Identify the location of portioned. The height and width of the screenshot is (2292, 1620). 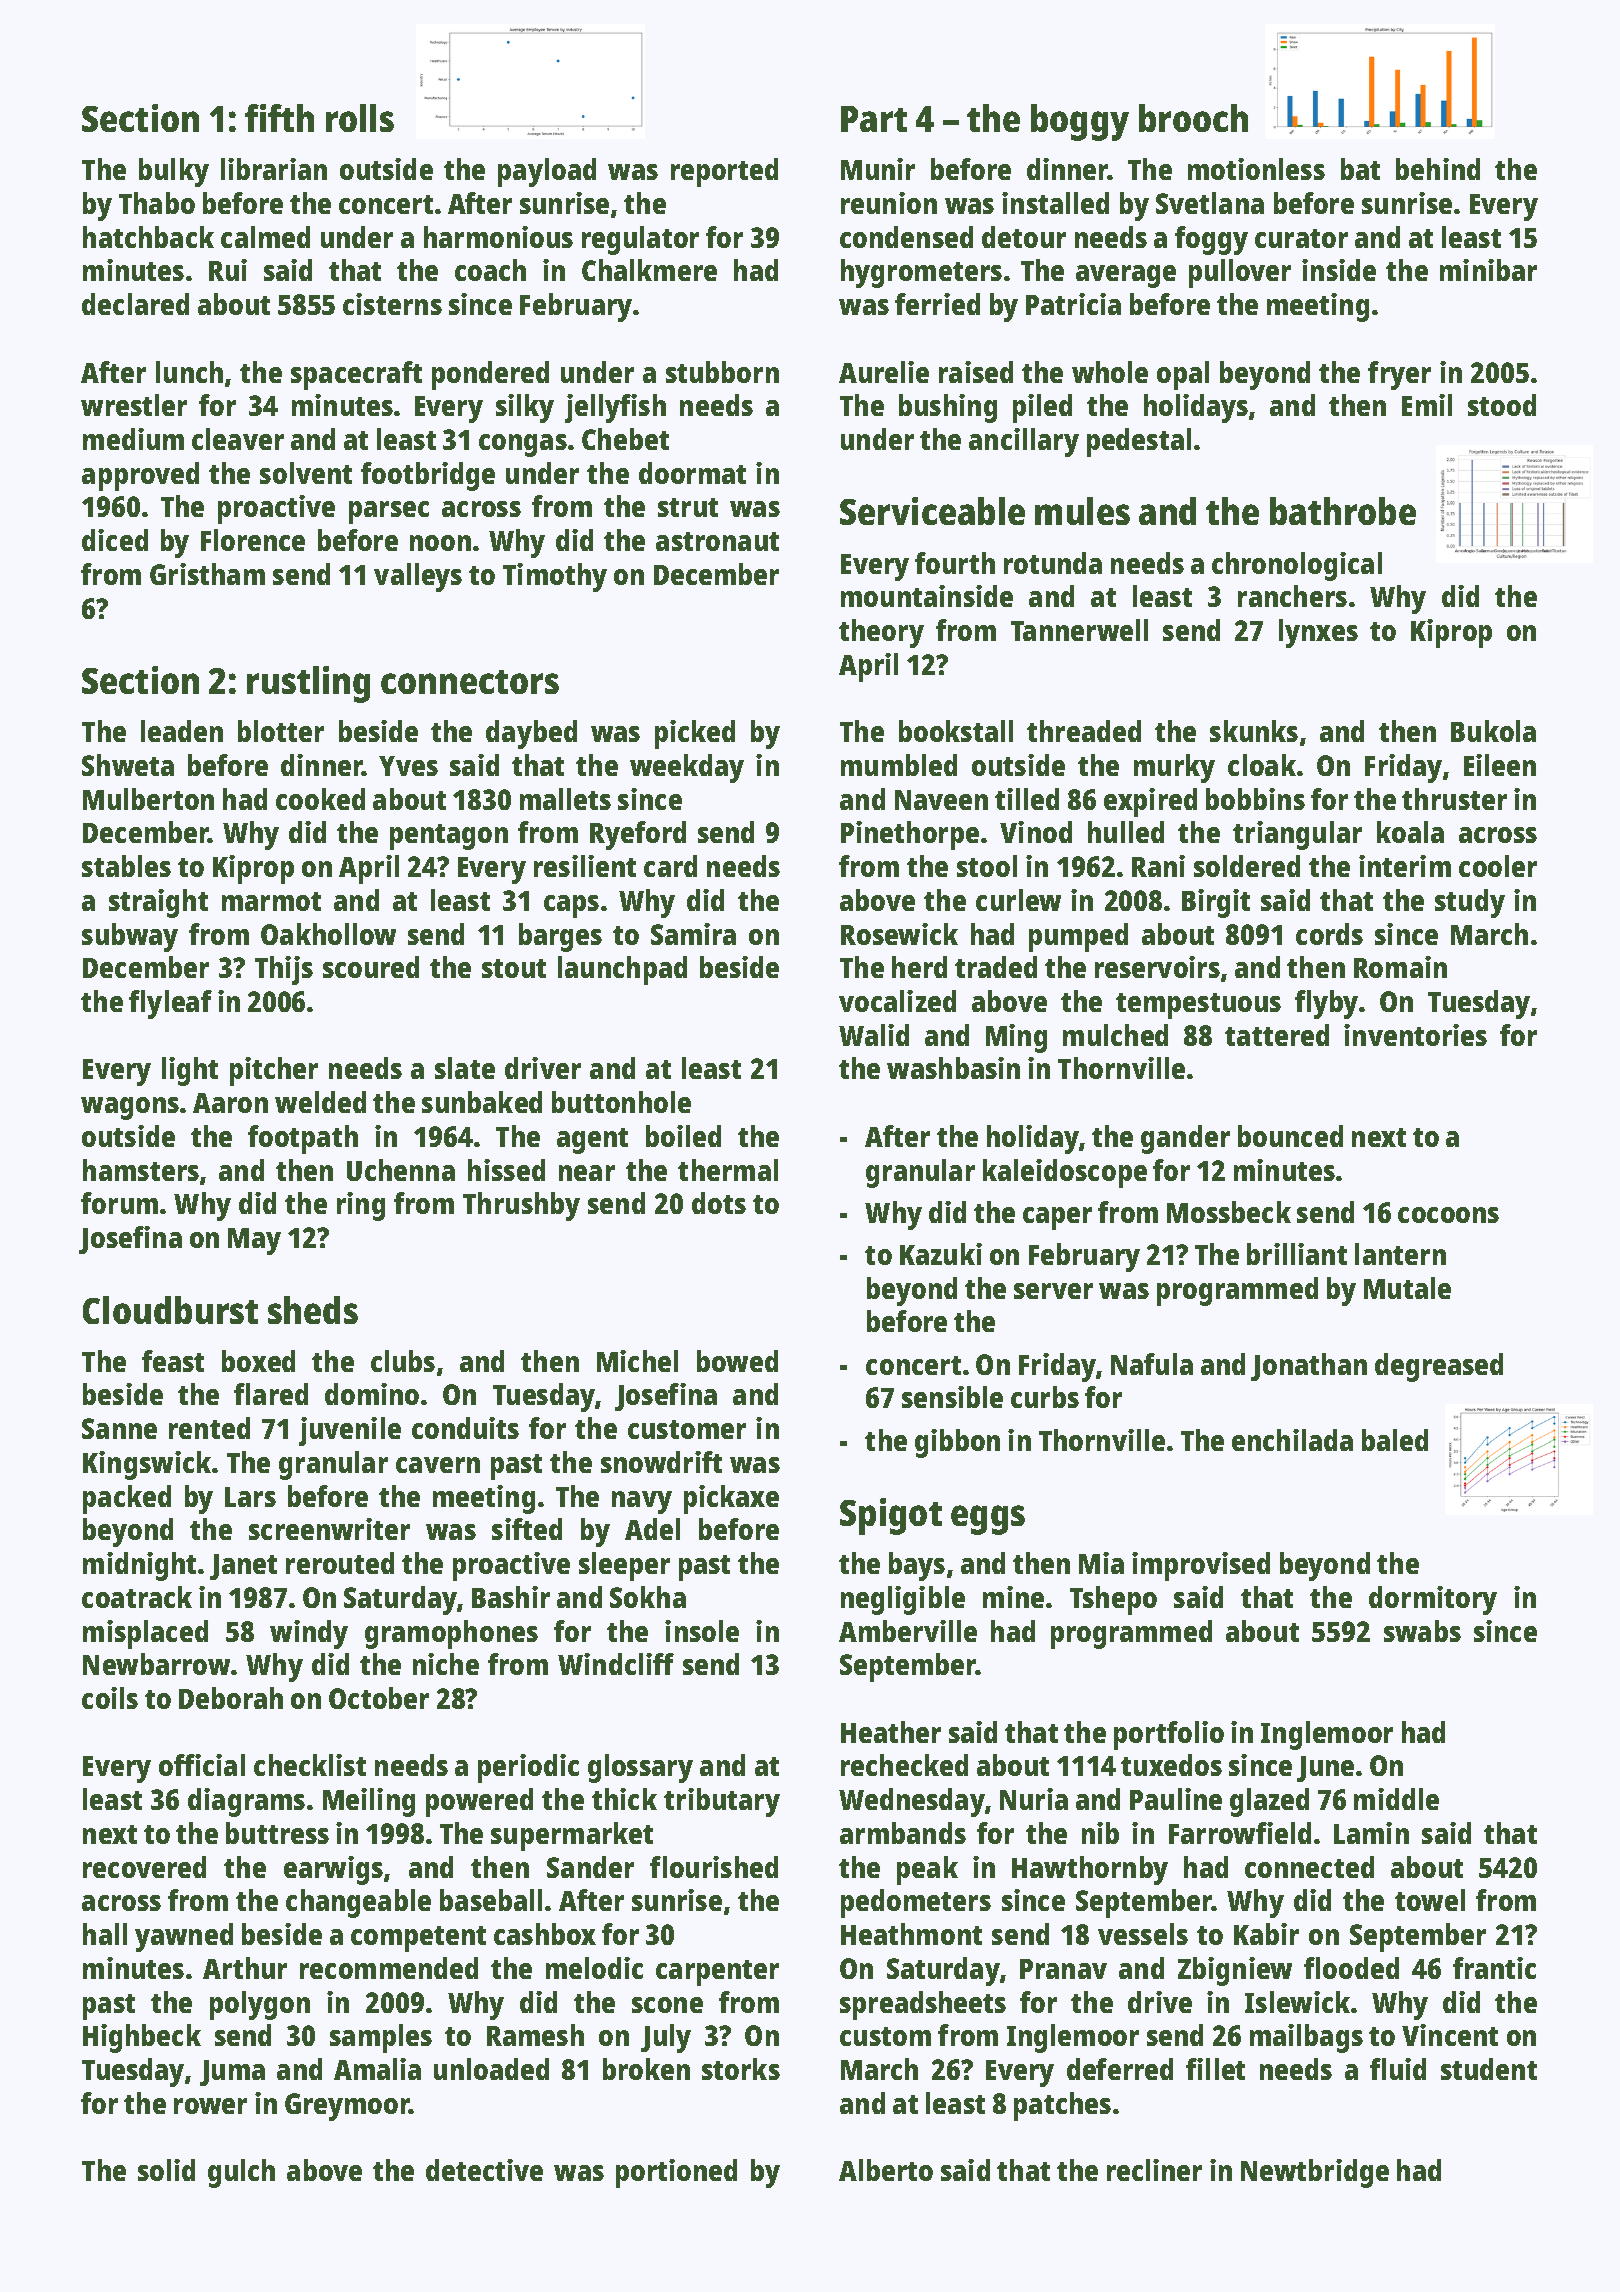
(676, 2173).
